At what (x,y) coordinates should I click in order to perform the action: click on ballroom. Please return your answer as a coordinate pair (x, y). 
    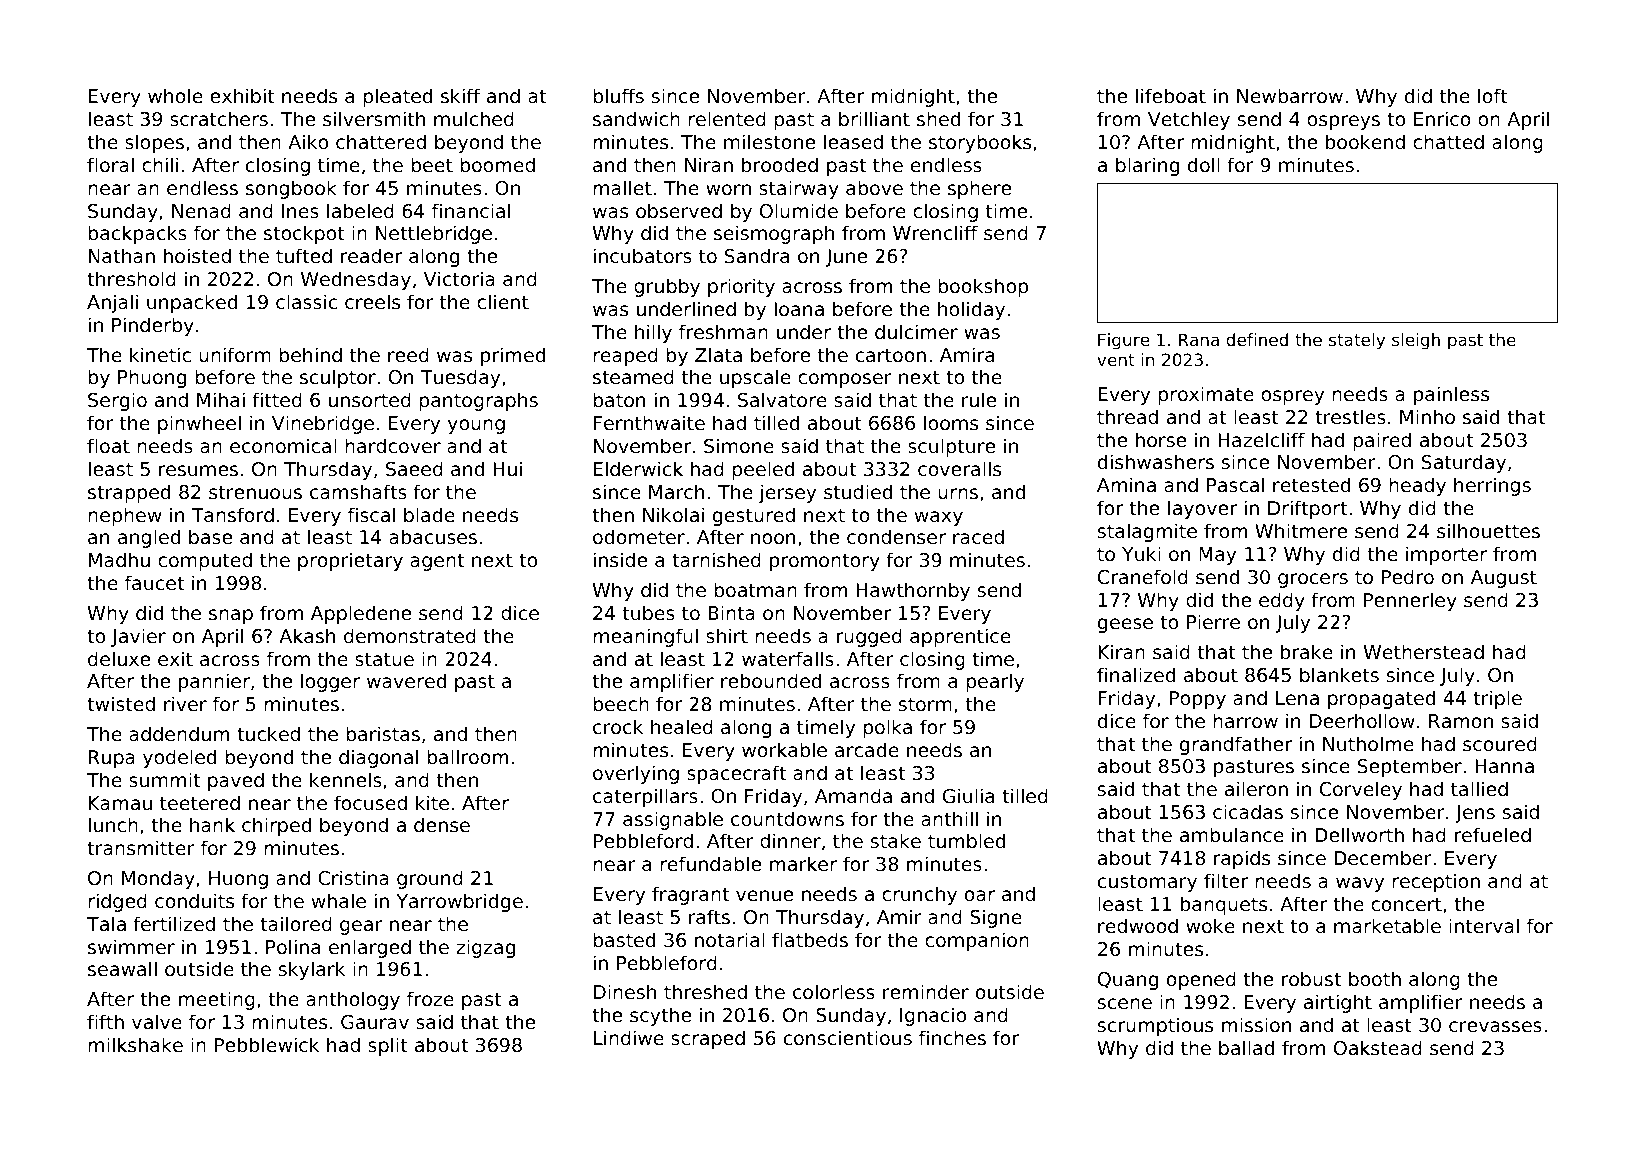
    Looking at the image, I should click on (467, 756).
